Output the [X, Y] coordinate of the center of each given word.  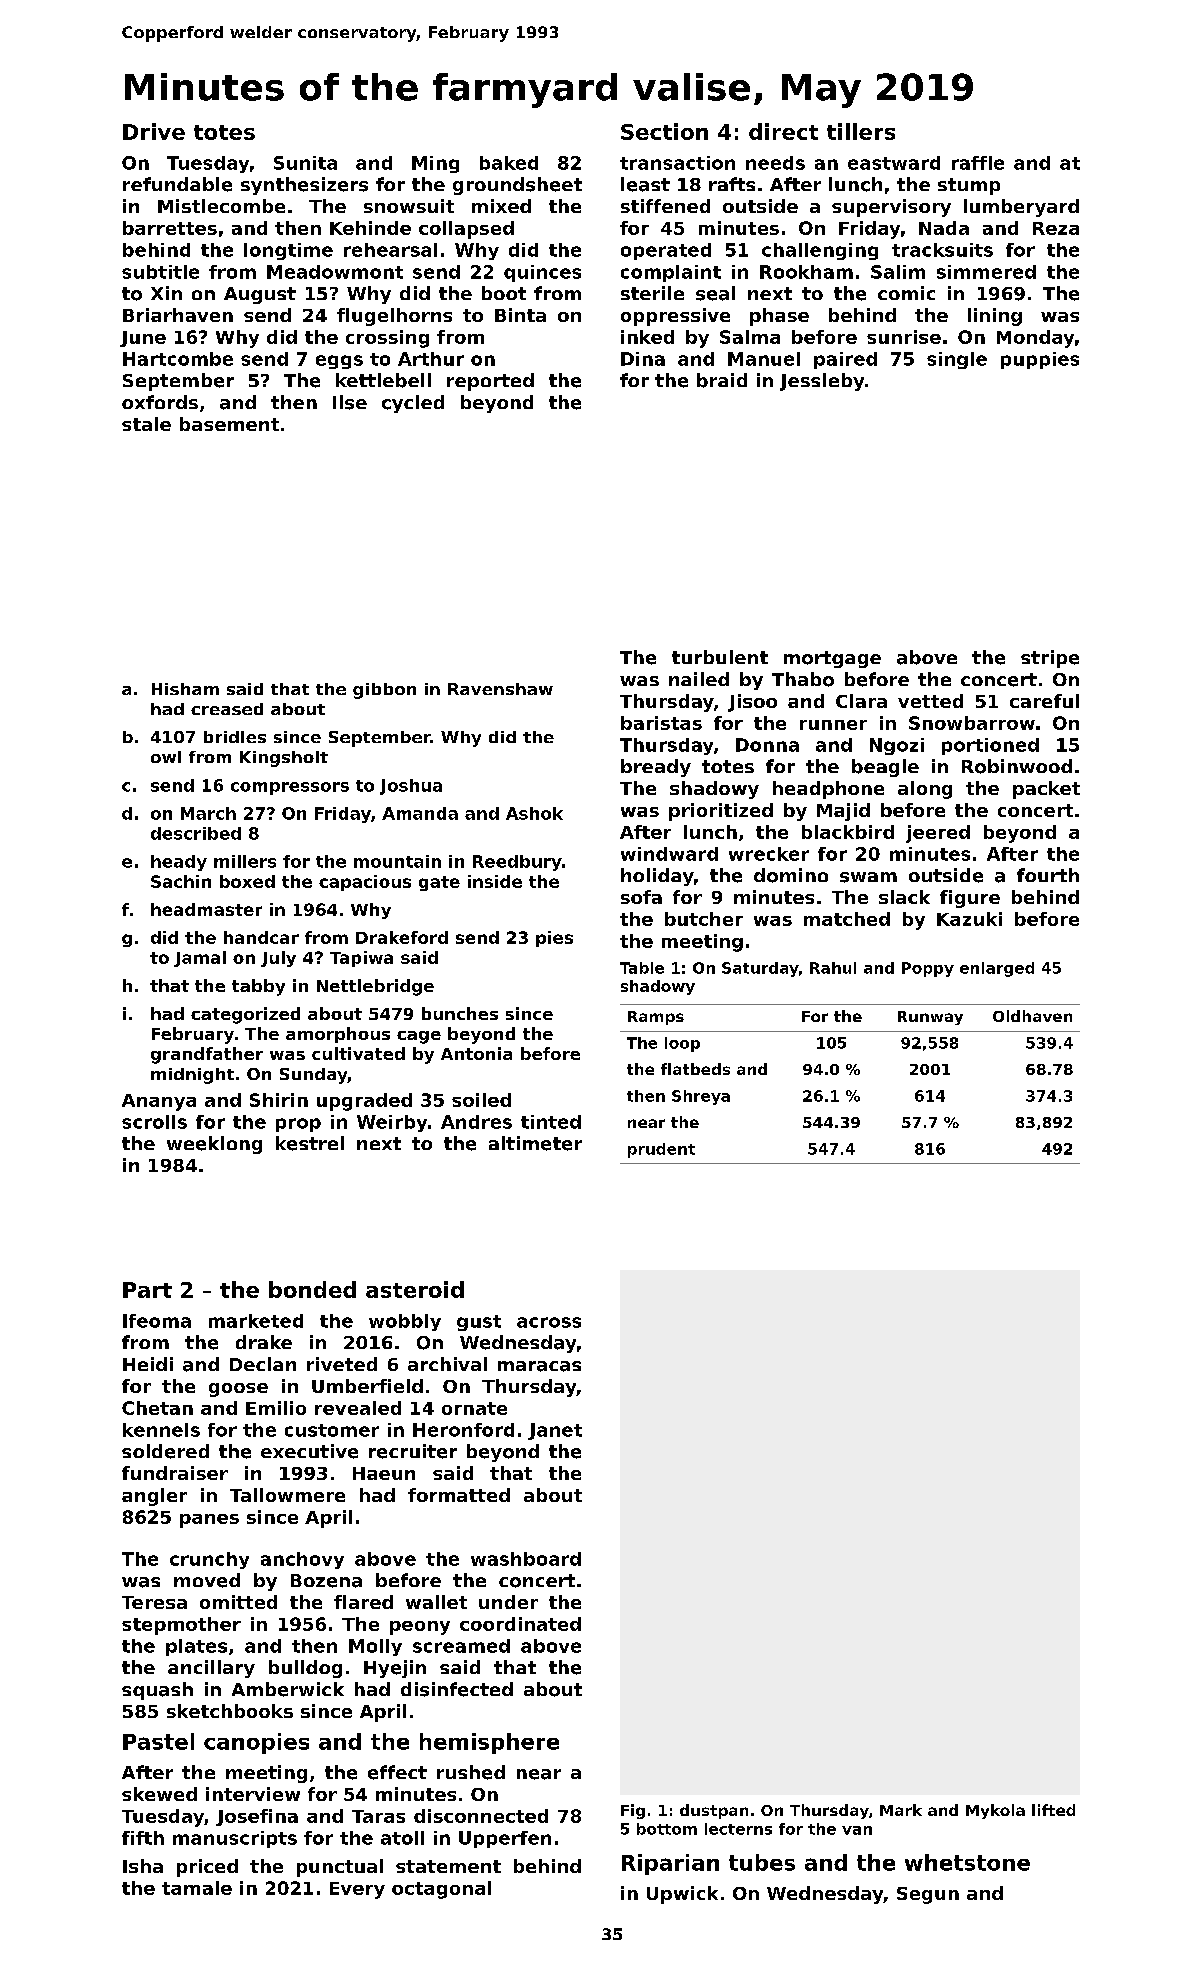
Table [642, 968]
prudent [661, 1150]
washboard [526, 1559]
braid [722, 380]
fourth [1048, 875]
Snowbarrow [972, 723]
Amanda [420, 813]
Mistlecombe [221, 206]
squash [157, 1691]
